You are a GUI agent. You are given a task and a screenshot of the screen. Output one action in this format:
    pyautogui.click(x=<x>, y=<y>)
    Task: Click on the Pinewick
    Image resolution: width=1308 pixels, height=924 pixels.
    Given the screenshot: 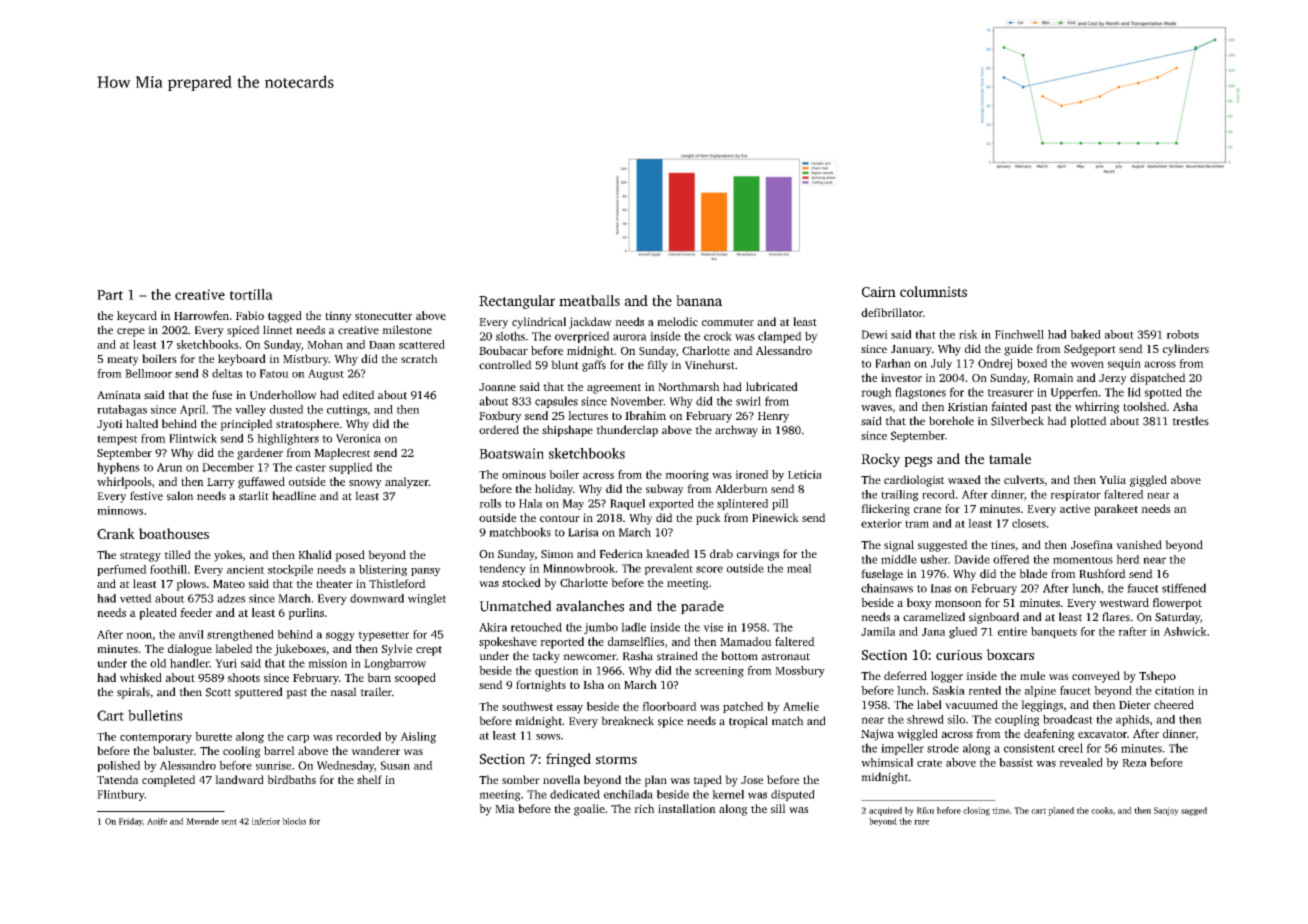 What is the action you would take?
    pyautogui.click(x=775, y=517)
